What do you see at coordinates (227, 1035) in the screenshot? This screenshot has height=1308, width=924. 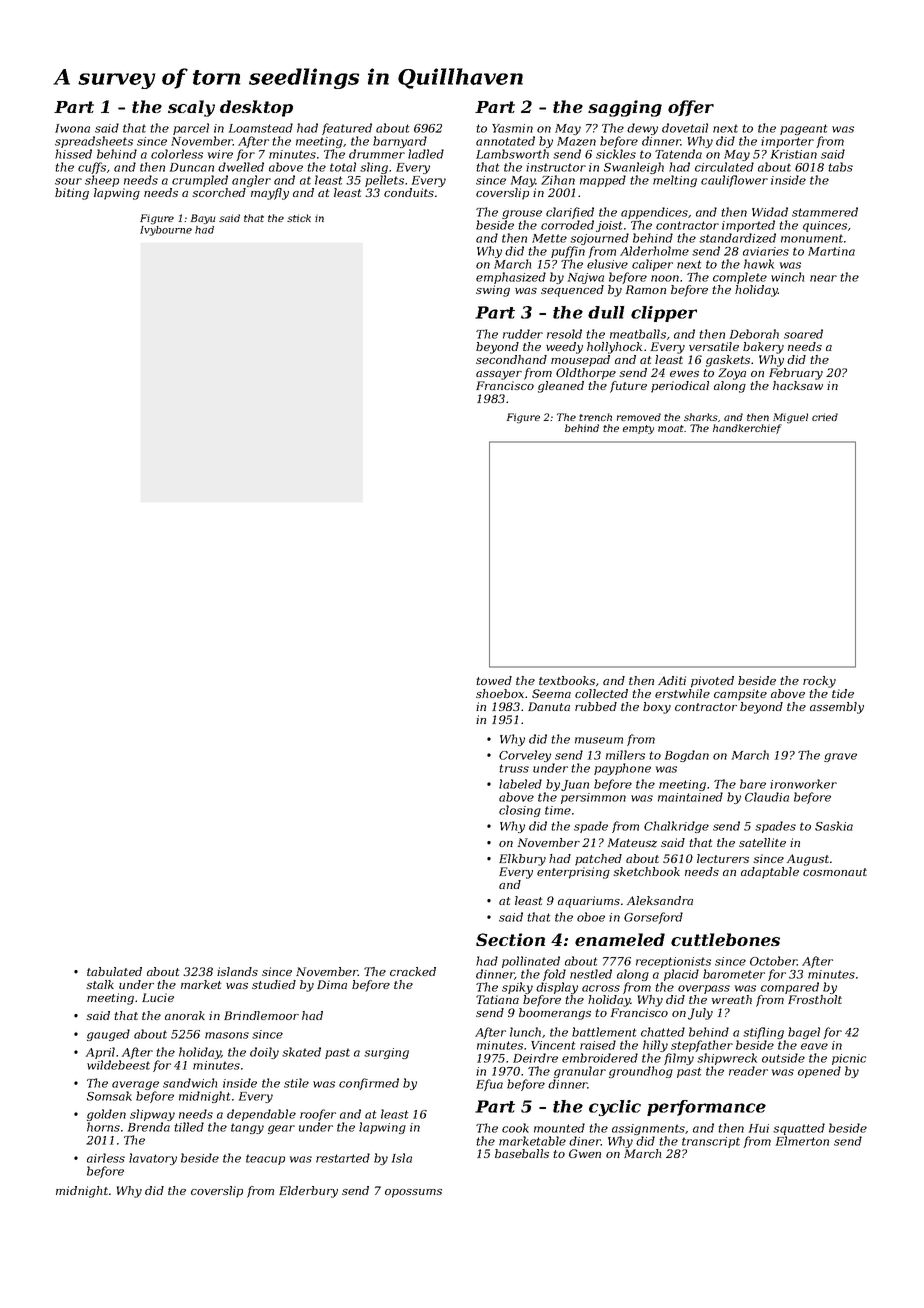 I see `masons` at bounding box center [227, 1035].
